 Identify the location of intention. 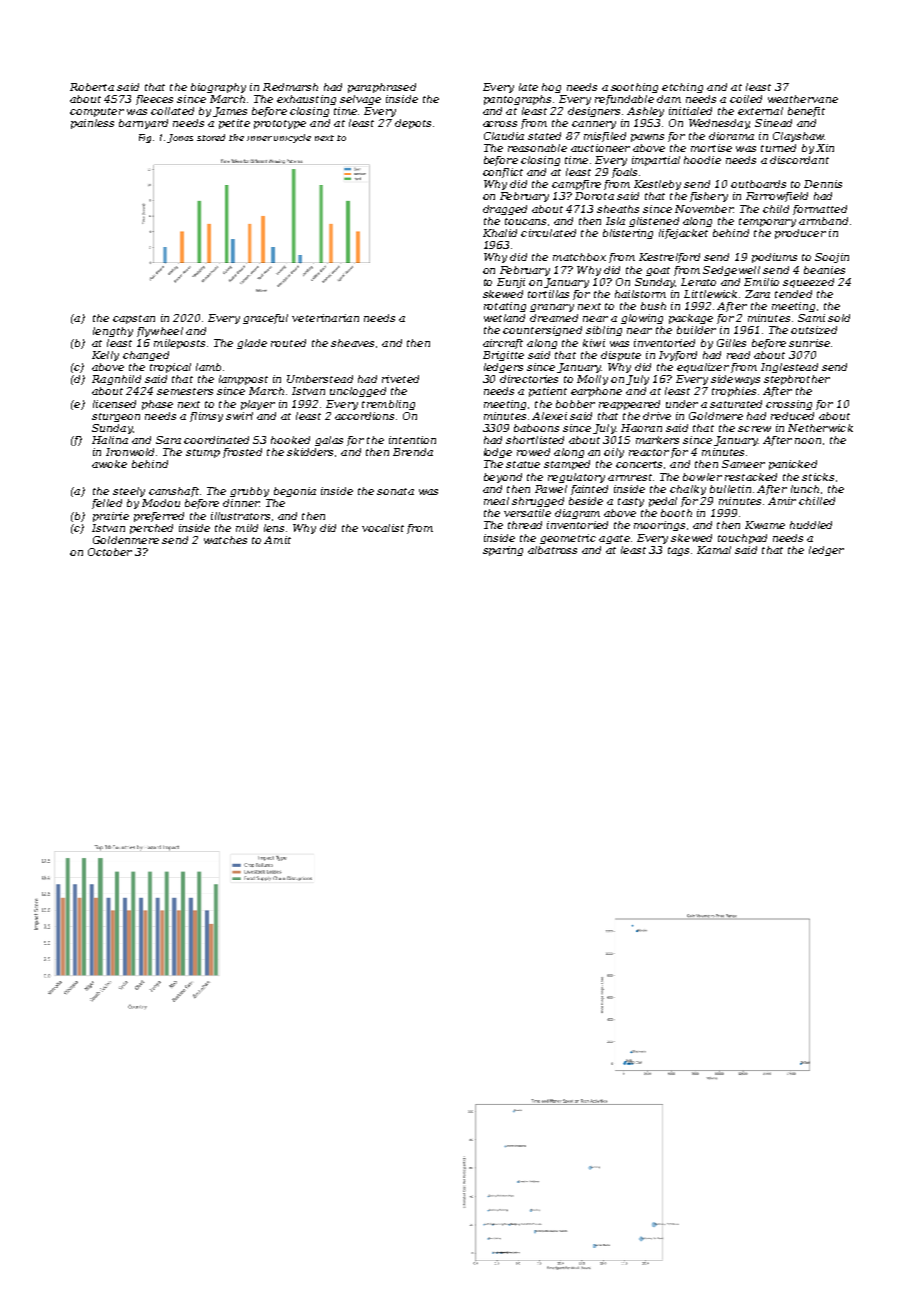
(412, 440).
